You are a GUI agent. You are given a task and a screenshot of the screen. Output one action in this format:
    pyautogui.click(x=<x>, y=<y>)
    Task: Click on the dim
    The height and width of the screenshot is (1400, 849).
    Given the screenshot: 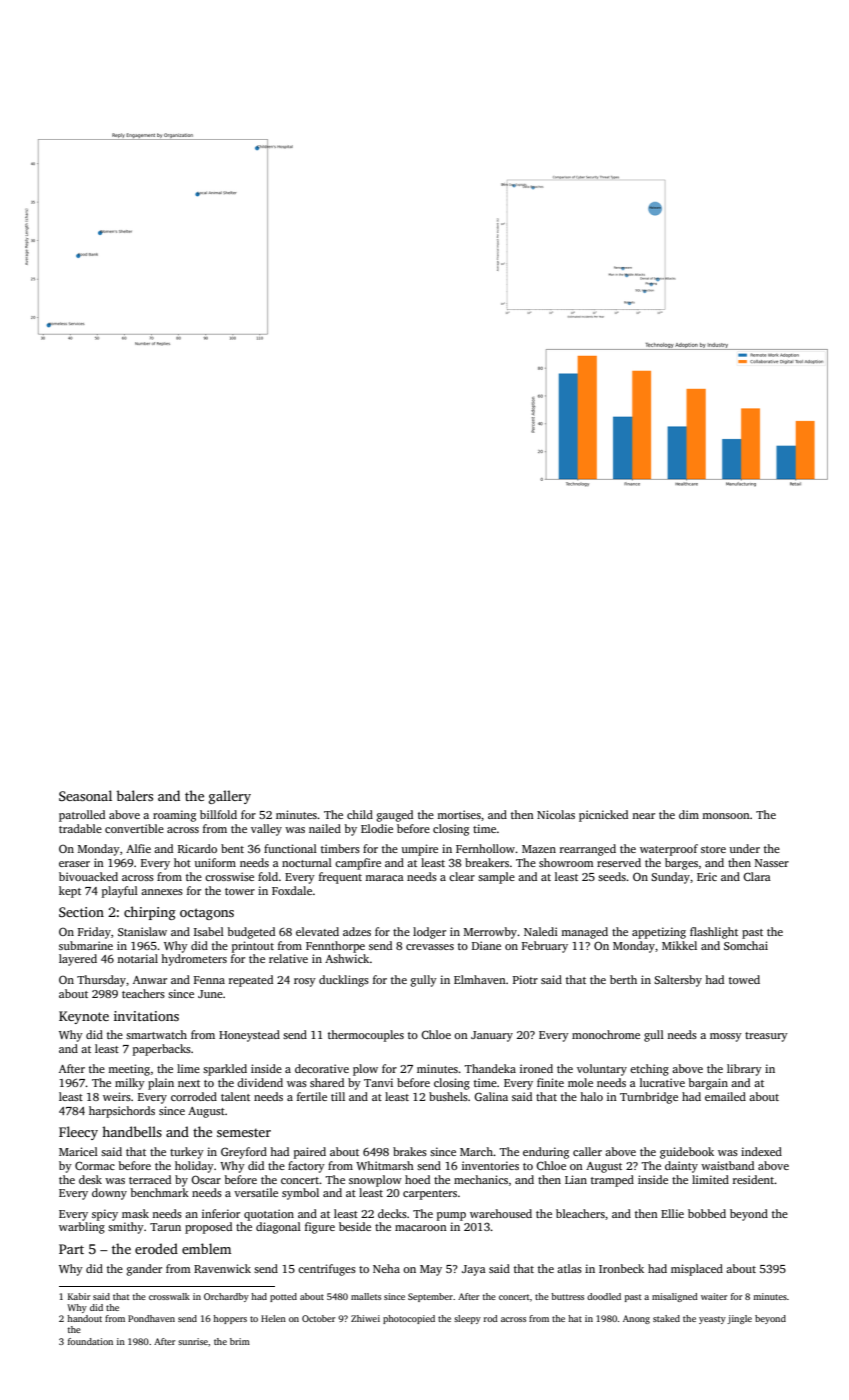 What is the action you would take?
    pyautogui.click(x=689, y=814)
